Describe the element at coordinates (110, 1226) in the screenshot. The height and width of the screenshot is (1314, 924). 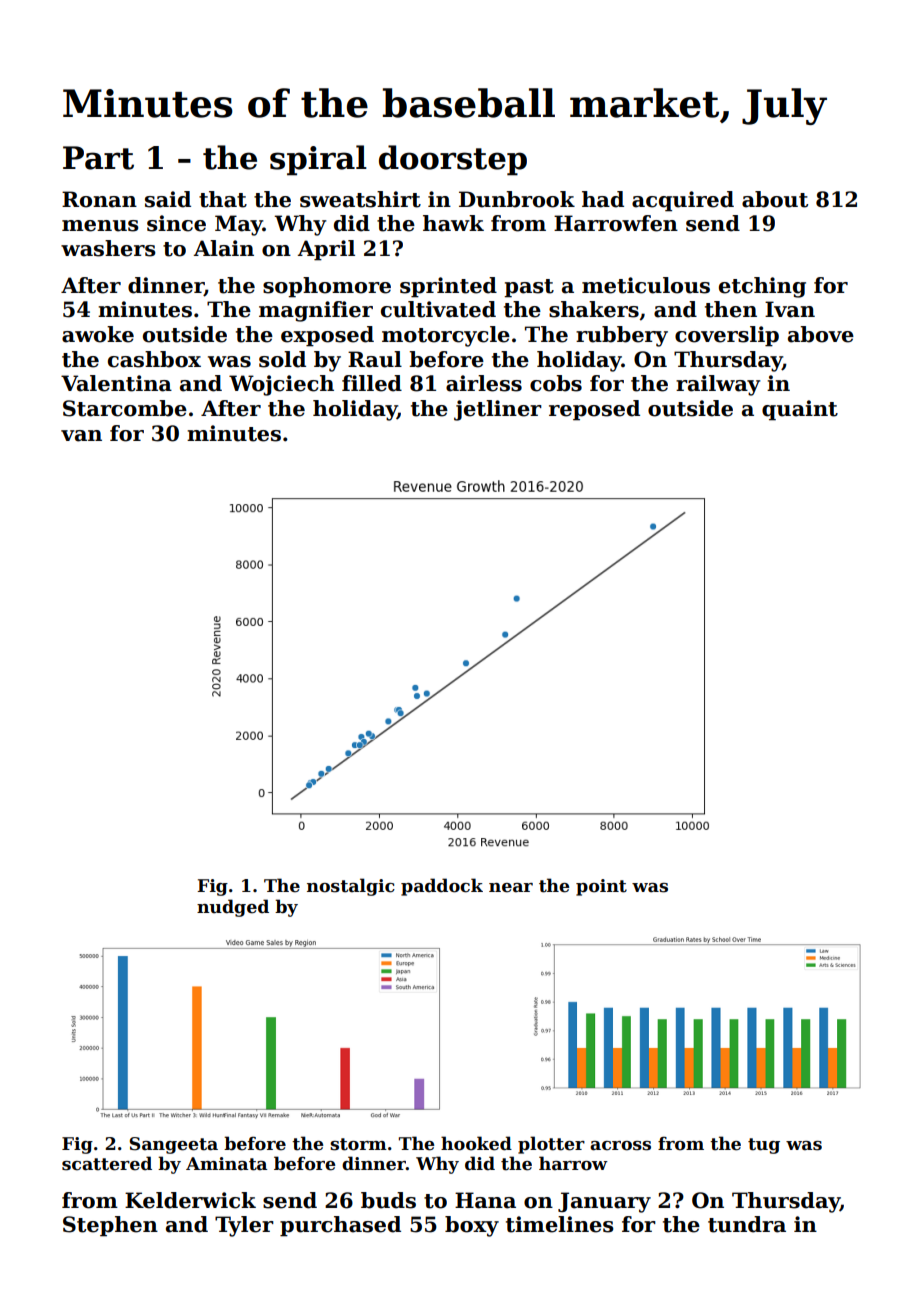
I see `Stephen` at that location.
